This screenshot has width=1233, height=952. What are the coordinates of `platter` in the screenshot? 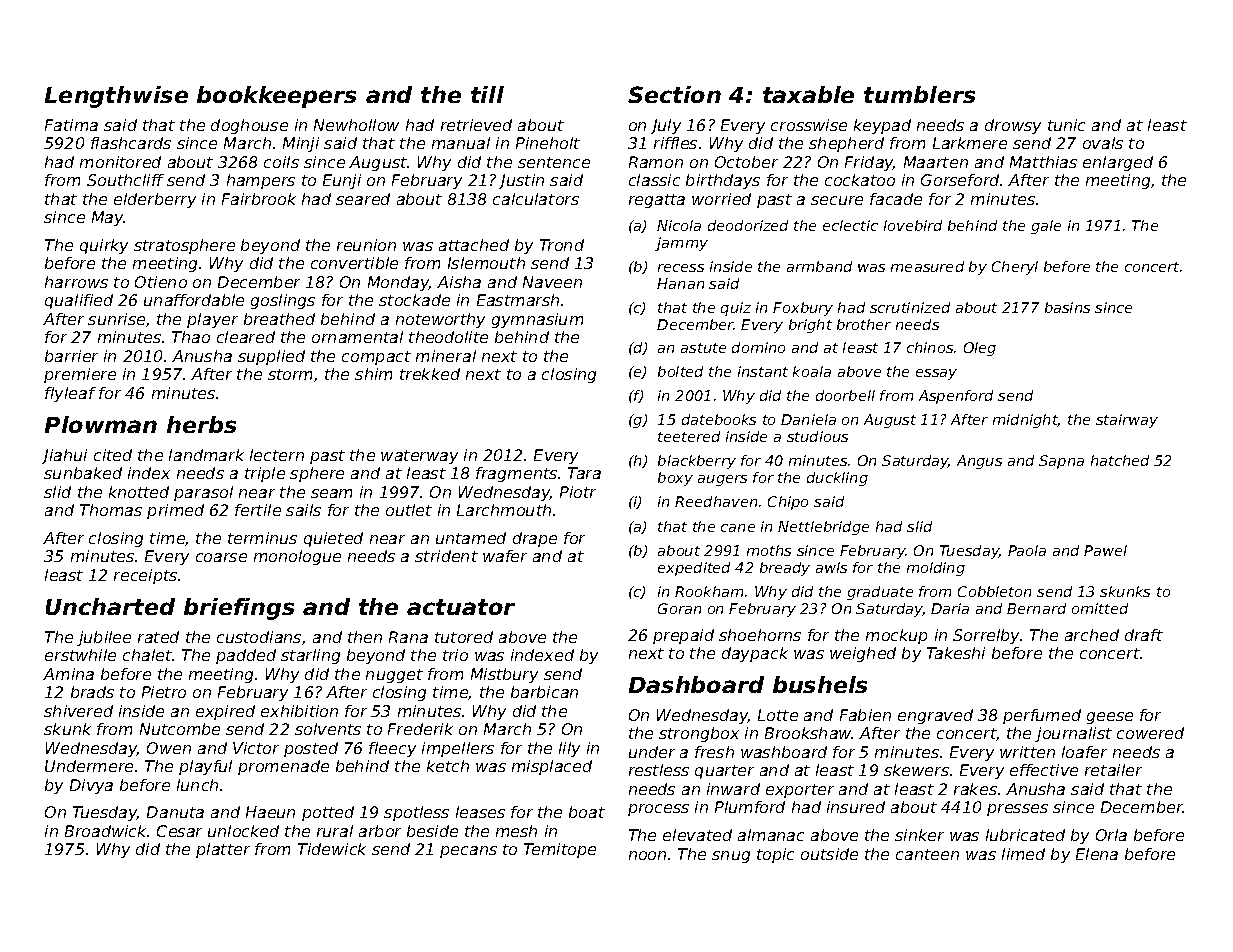 It's located at (223, 850).
